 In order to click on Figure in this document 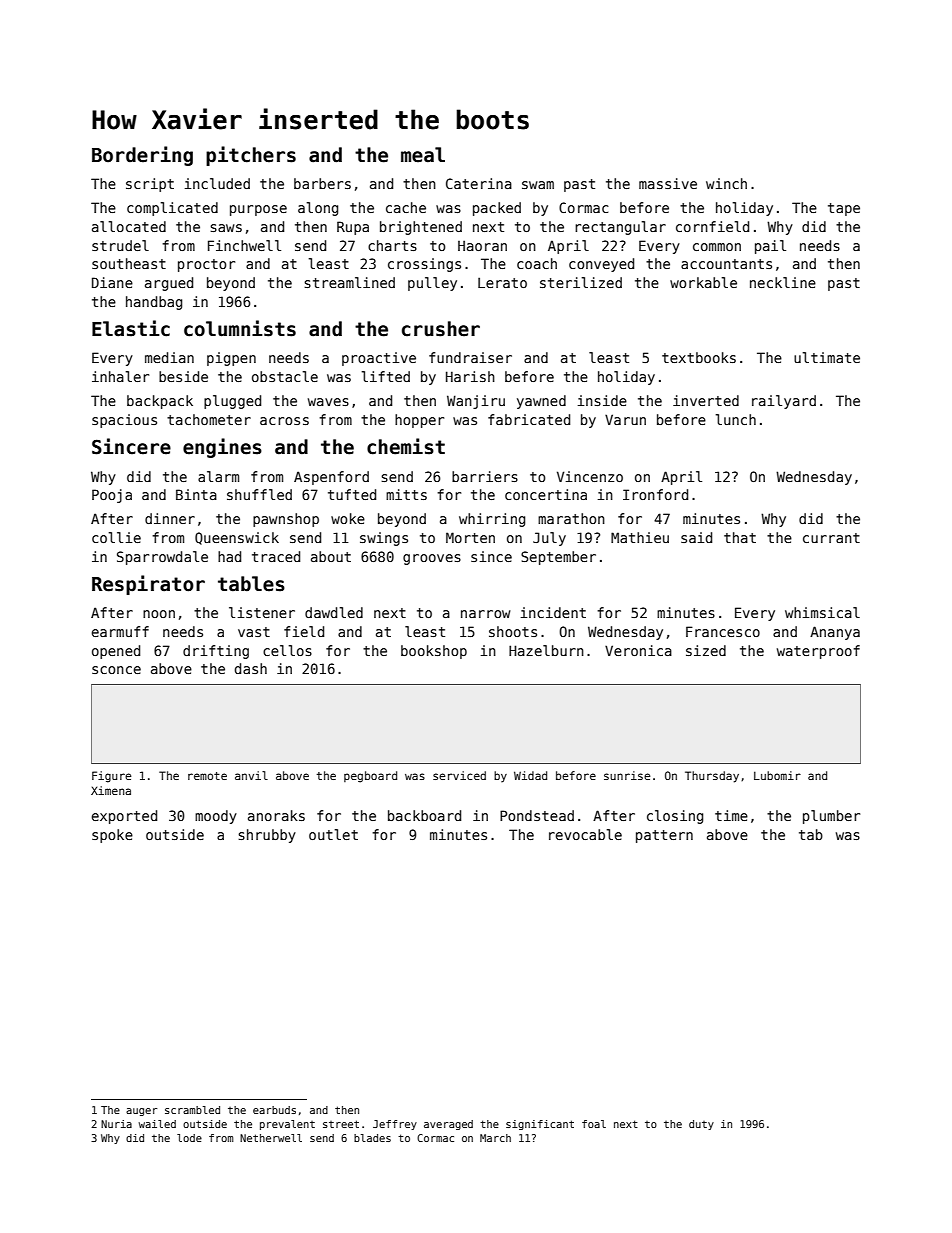, I will do `click(111, 777)`.
